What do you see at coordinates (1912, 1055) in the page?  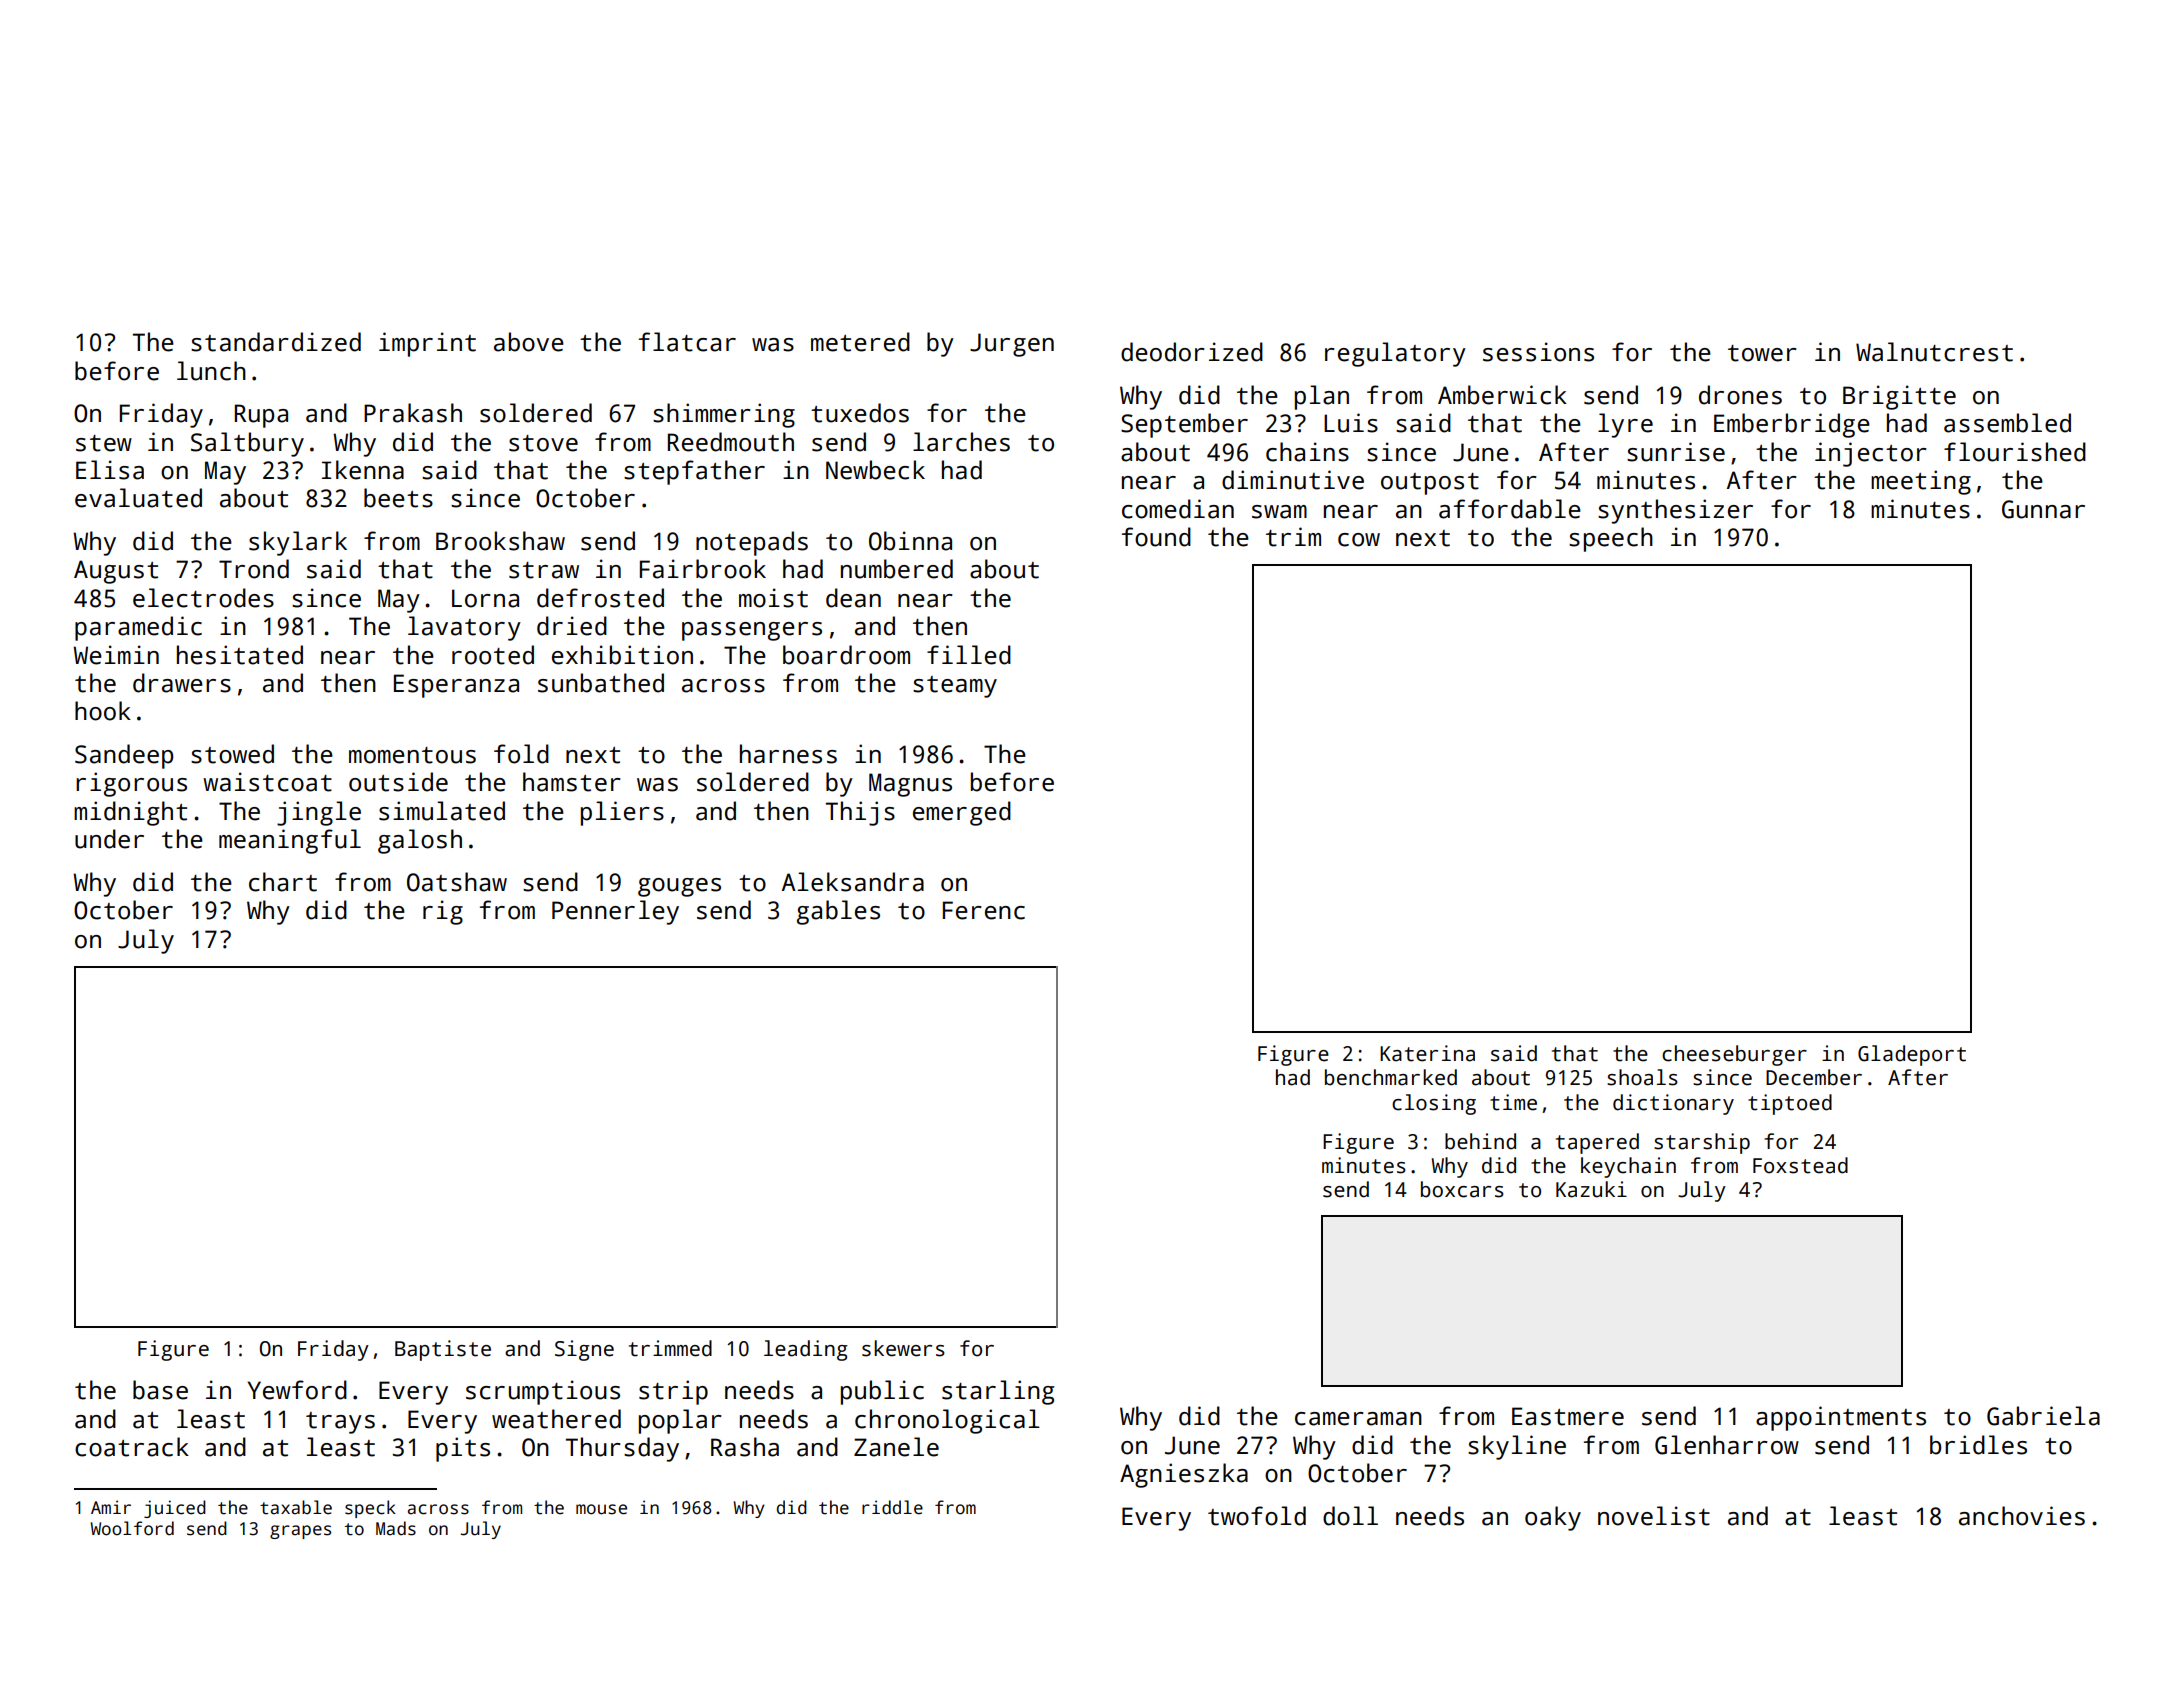 I see `Gladeport` at bounding box center [1912, 1055].
